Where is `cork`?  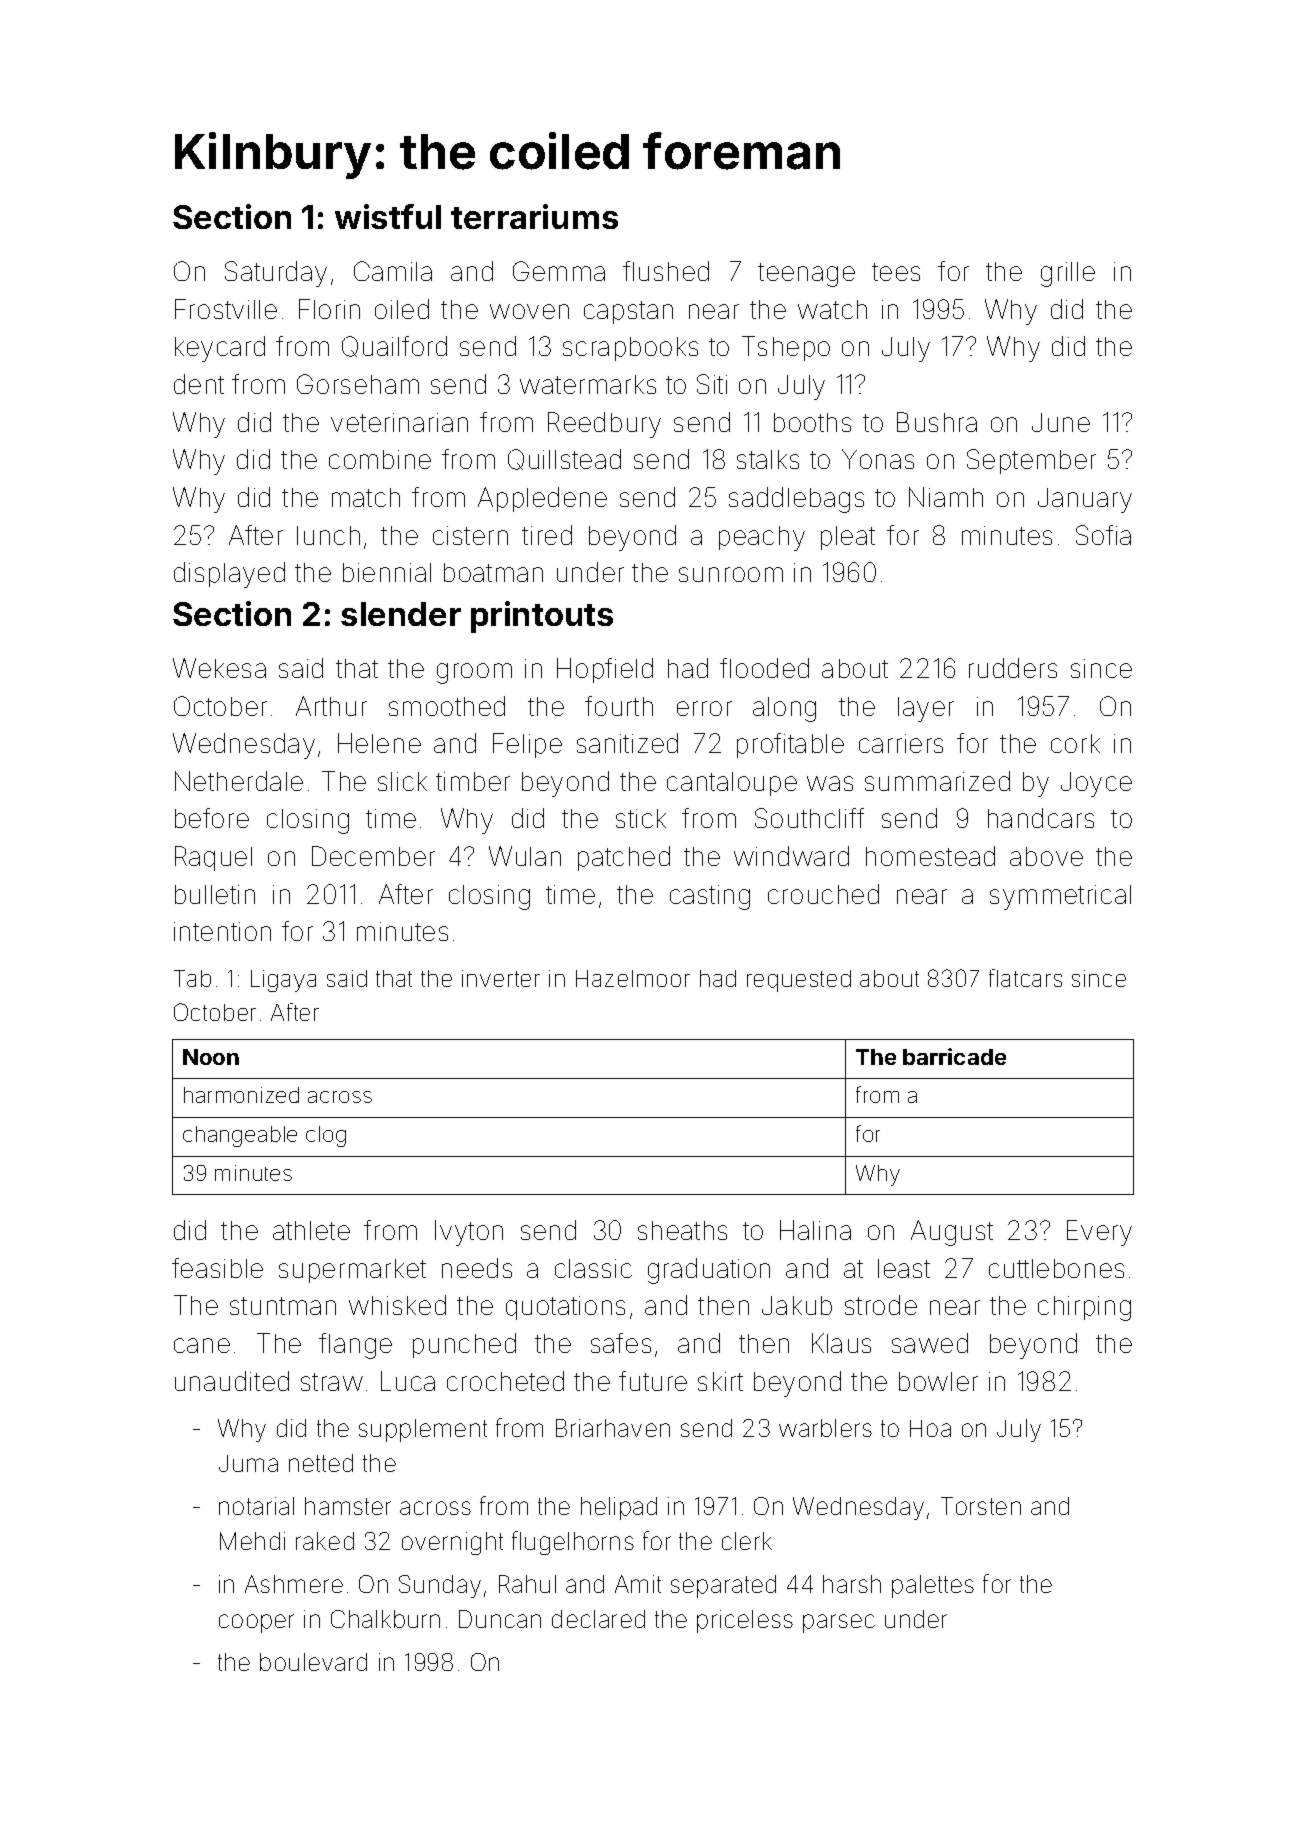
cork is located at coordinates (1075, 743).
